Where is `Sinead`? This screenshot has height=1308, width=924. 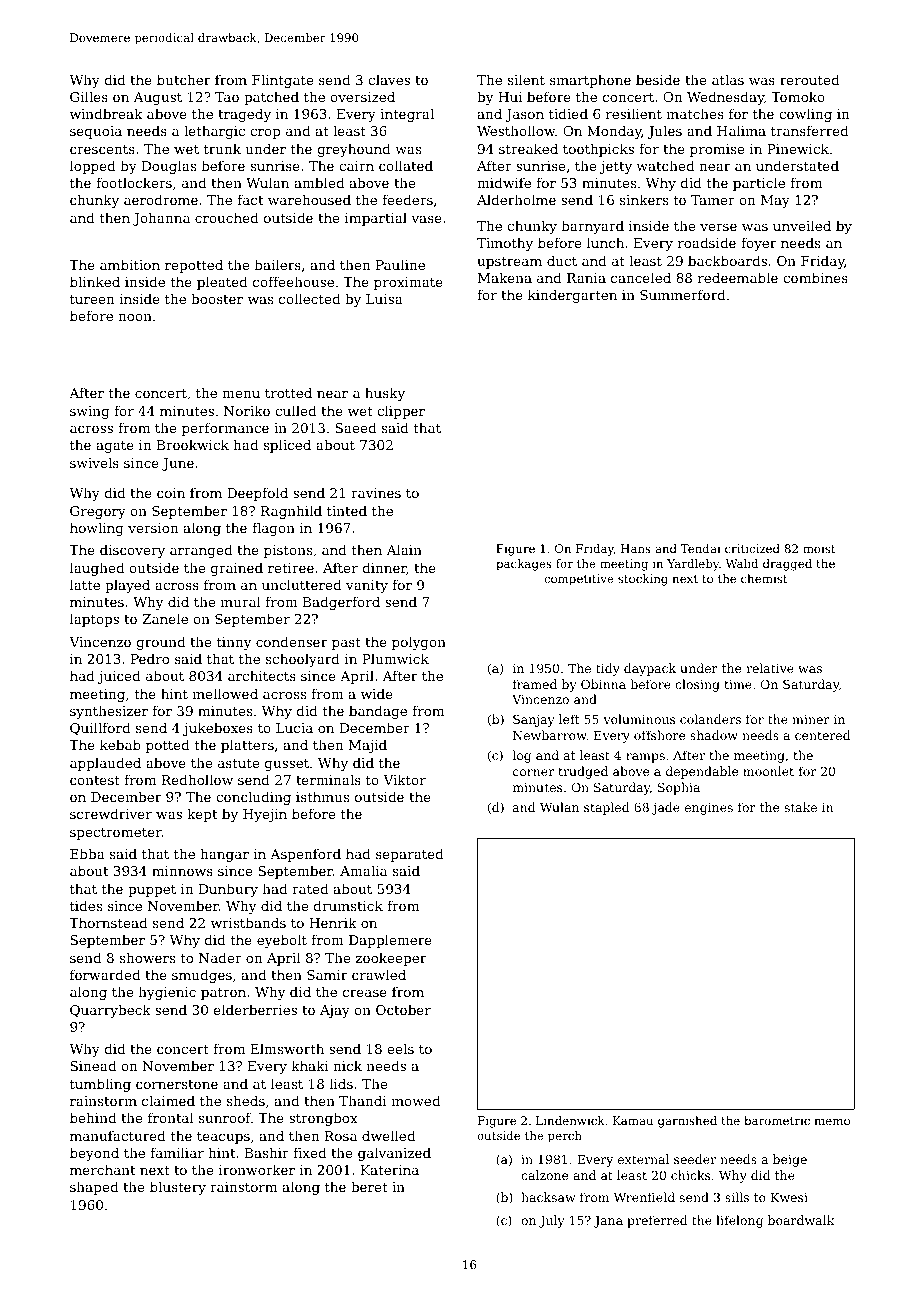 Sinead is located at coordinates (93, 1065).
